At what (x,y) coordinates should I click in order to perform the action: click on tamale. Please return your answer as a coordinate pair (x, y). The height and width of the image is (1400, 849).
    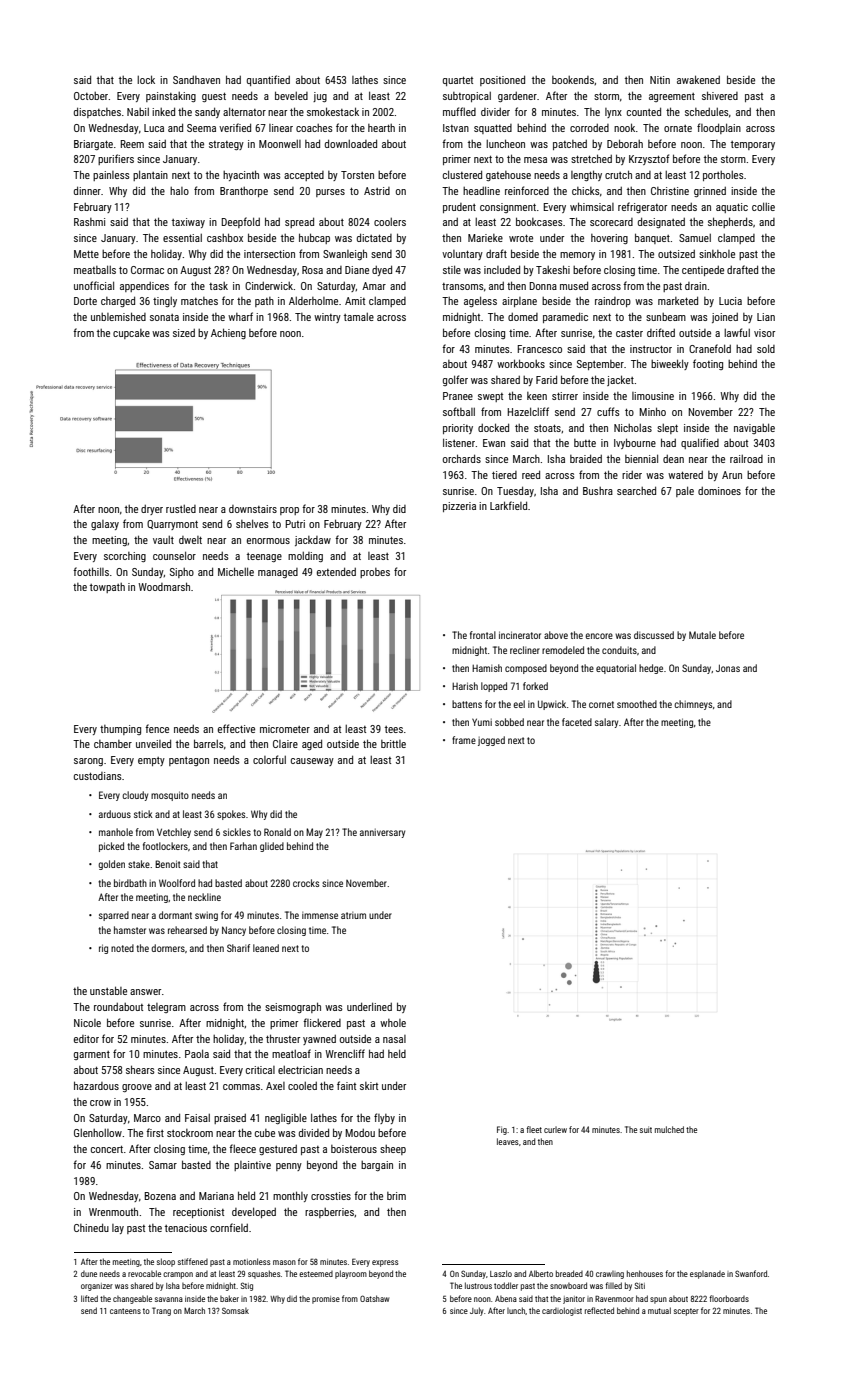
    Looking at the image, I should click on (359, 317).
